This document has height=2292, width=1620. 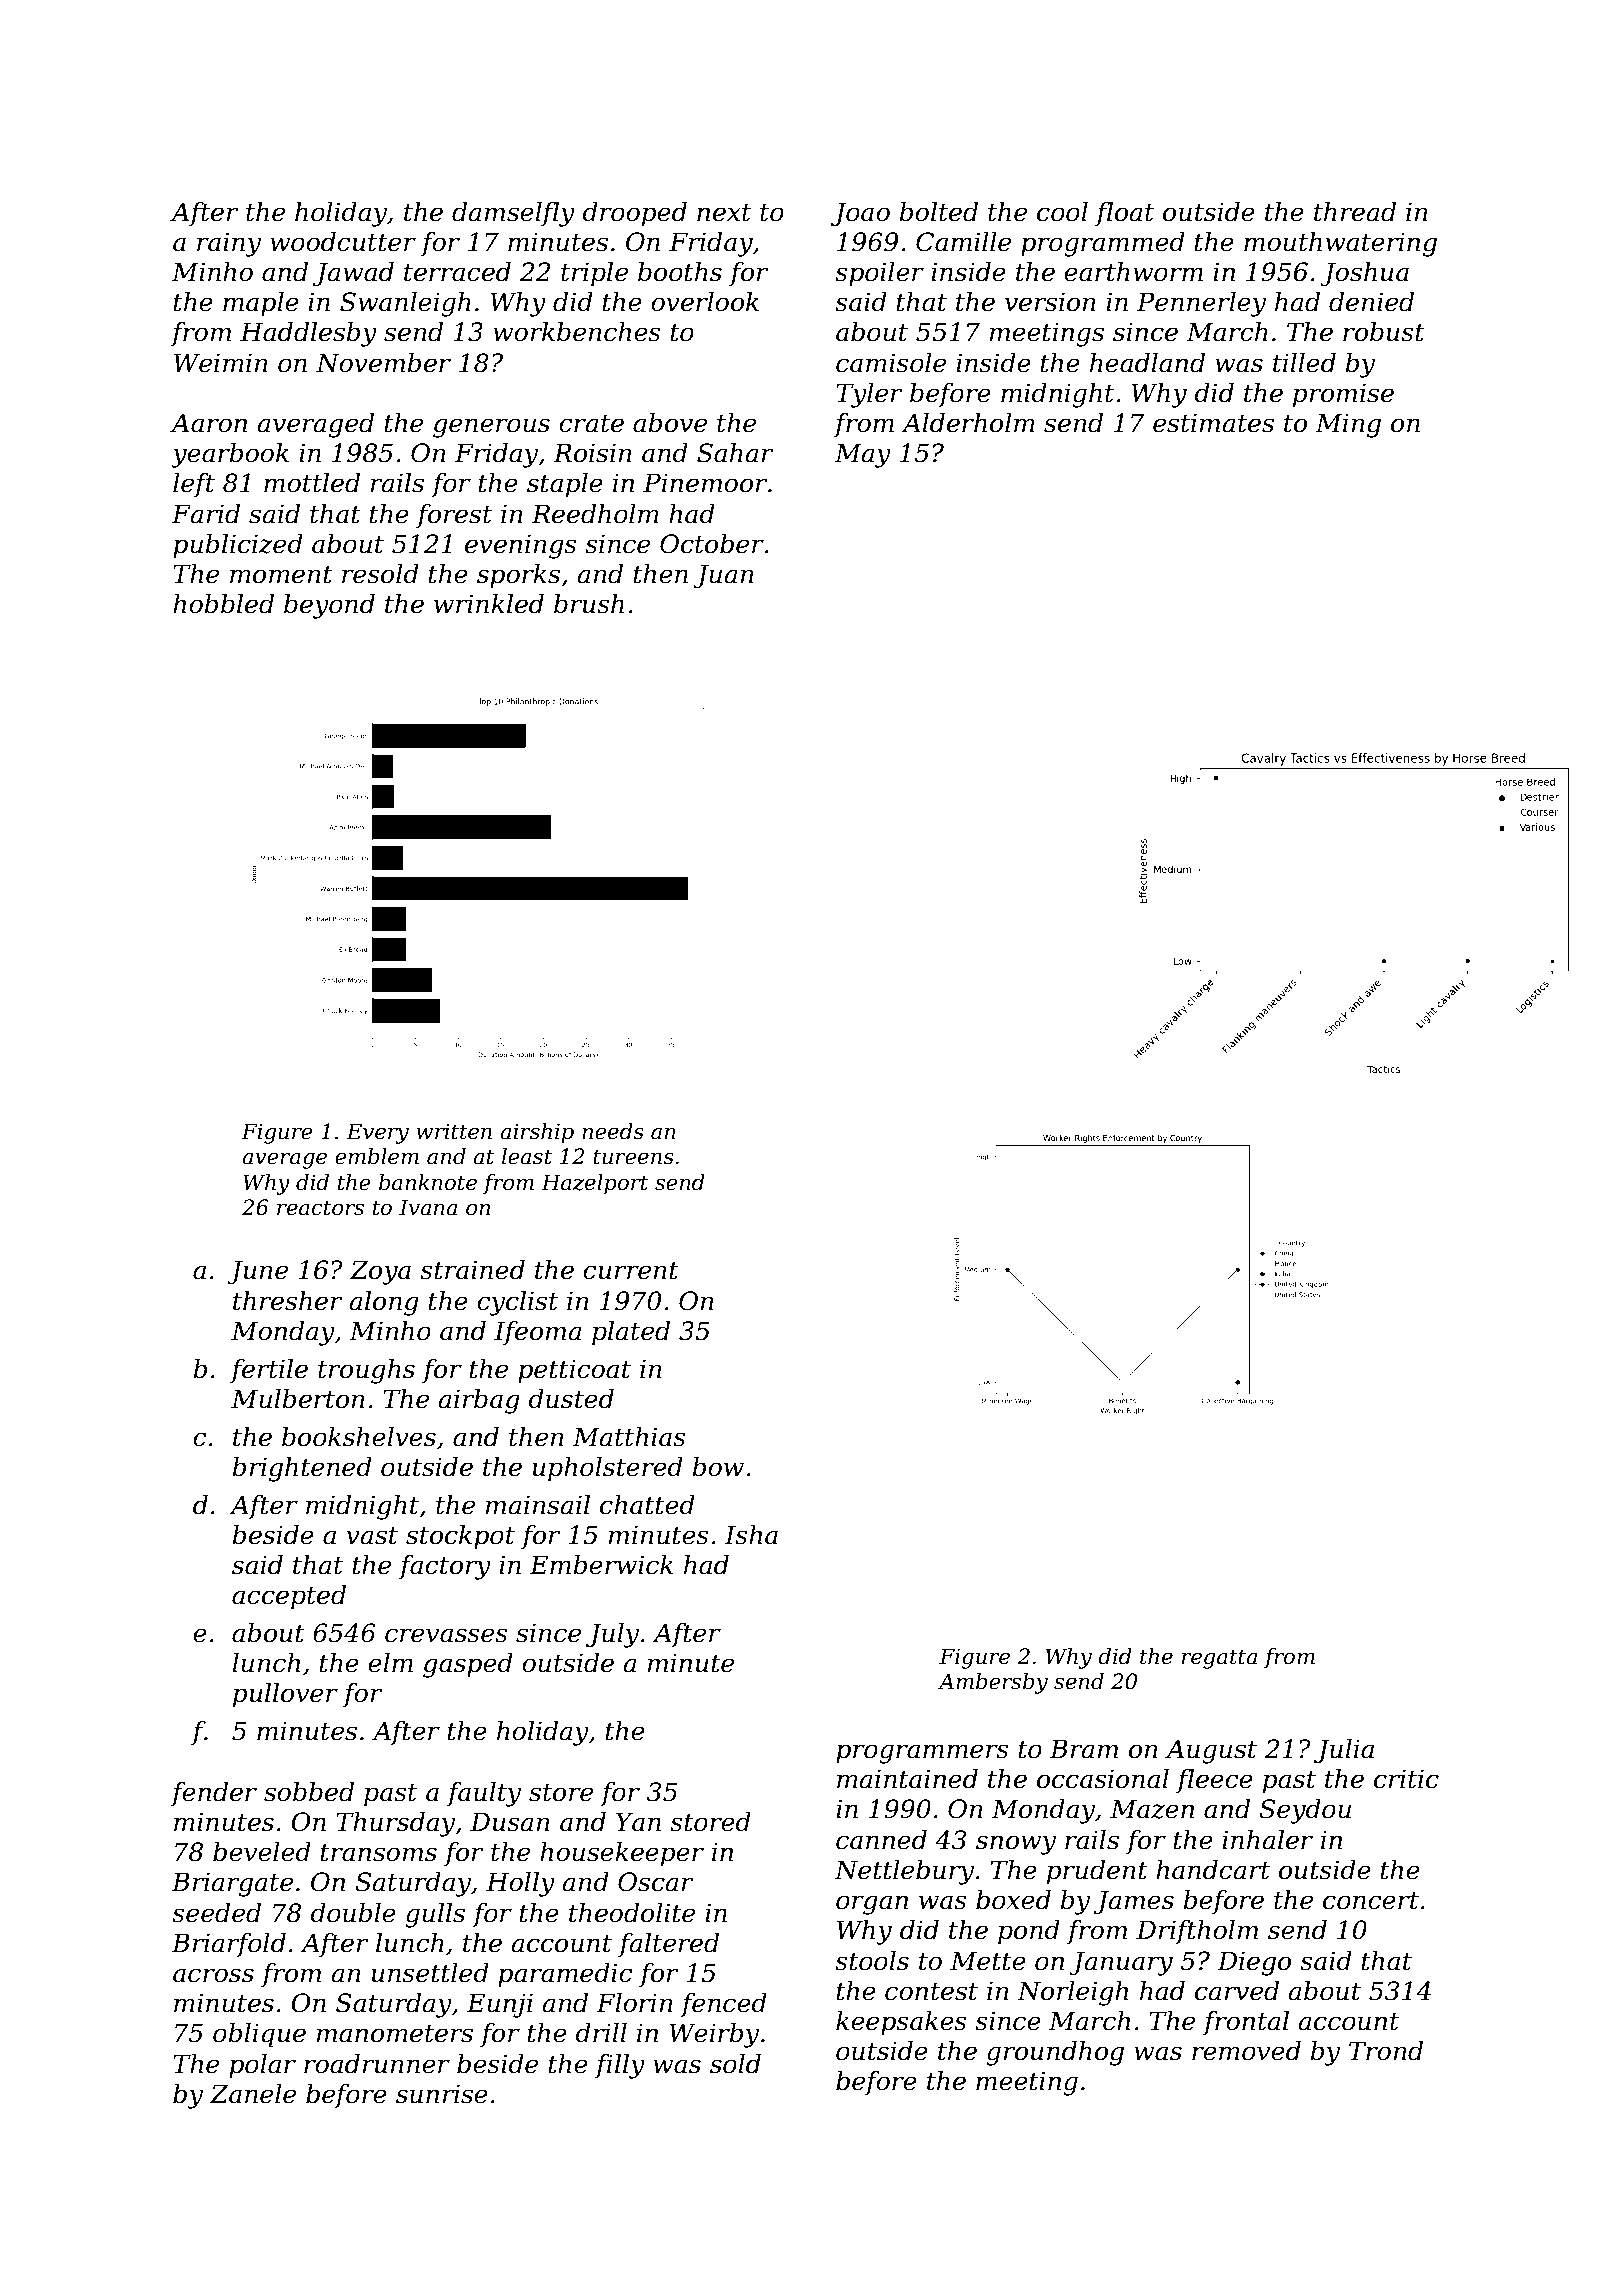 I want to click on Weirby, so click(x=714, y=2035).
